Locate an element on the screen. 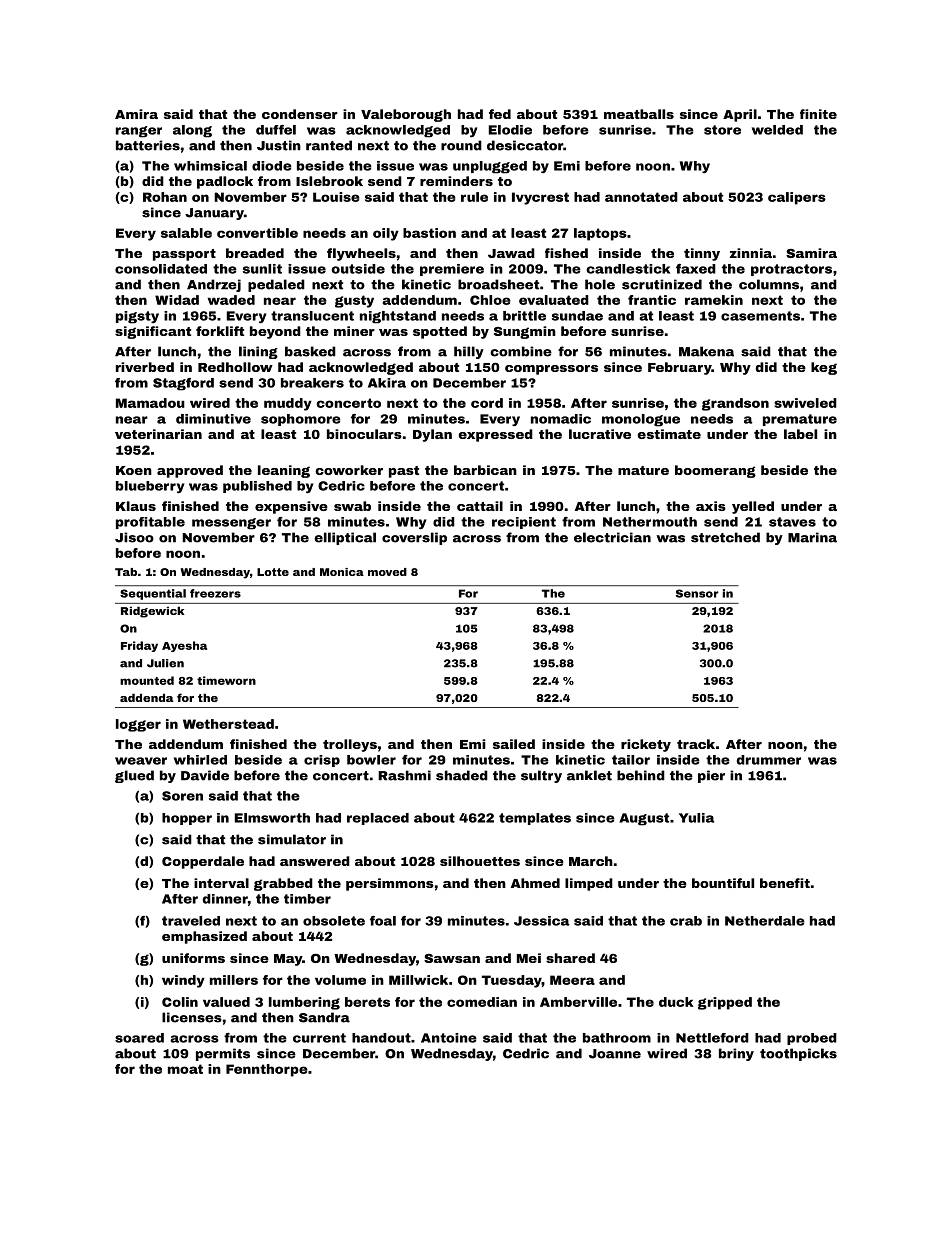 The width and height of the screenshot is (952, 1233). Elmsworth is located at coordinates (272, 818).
